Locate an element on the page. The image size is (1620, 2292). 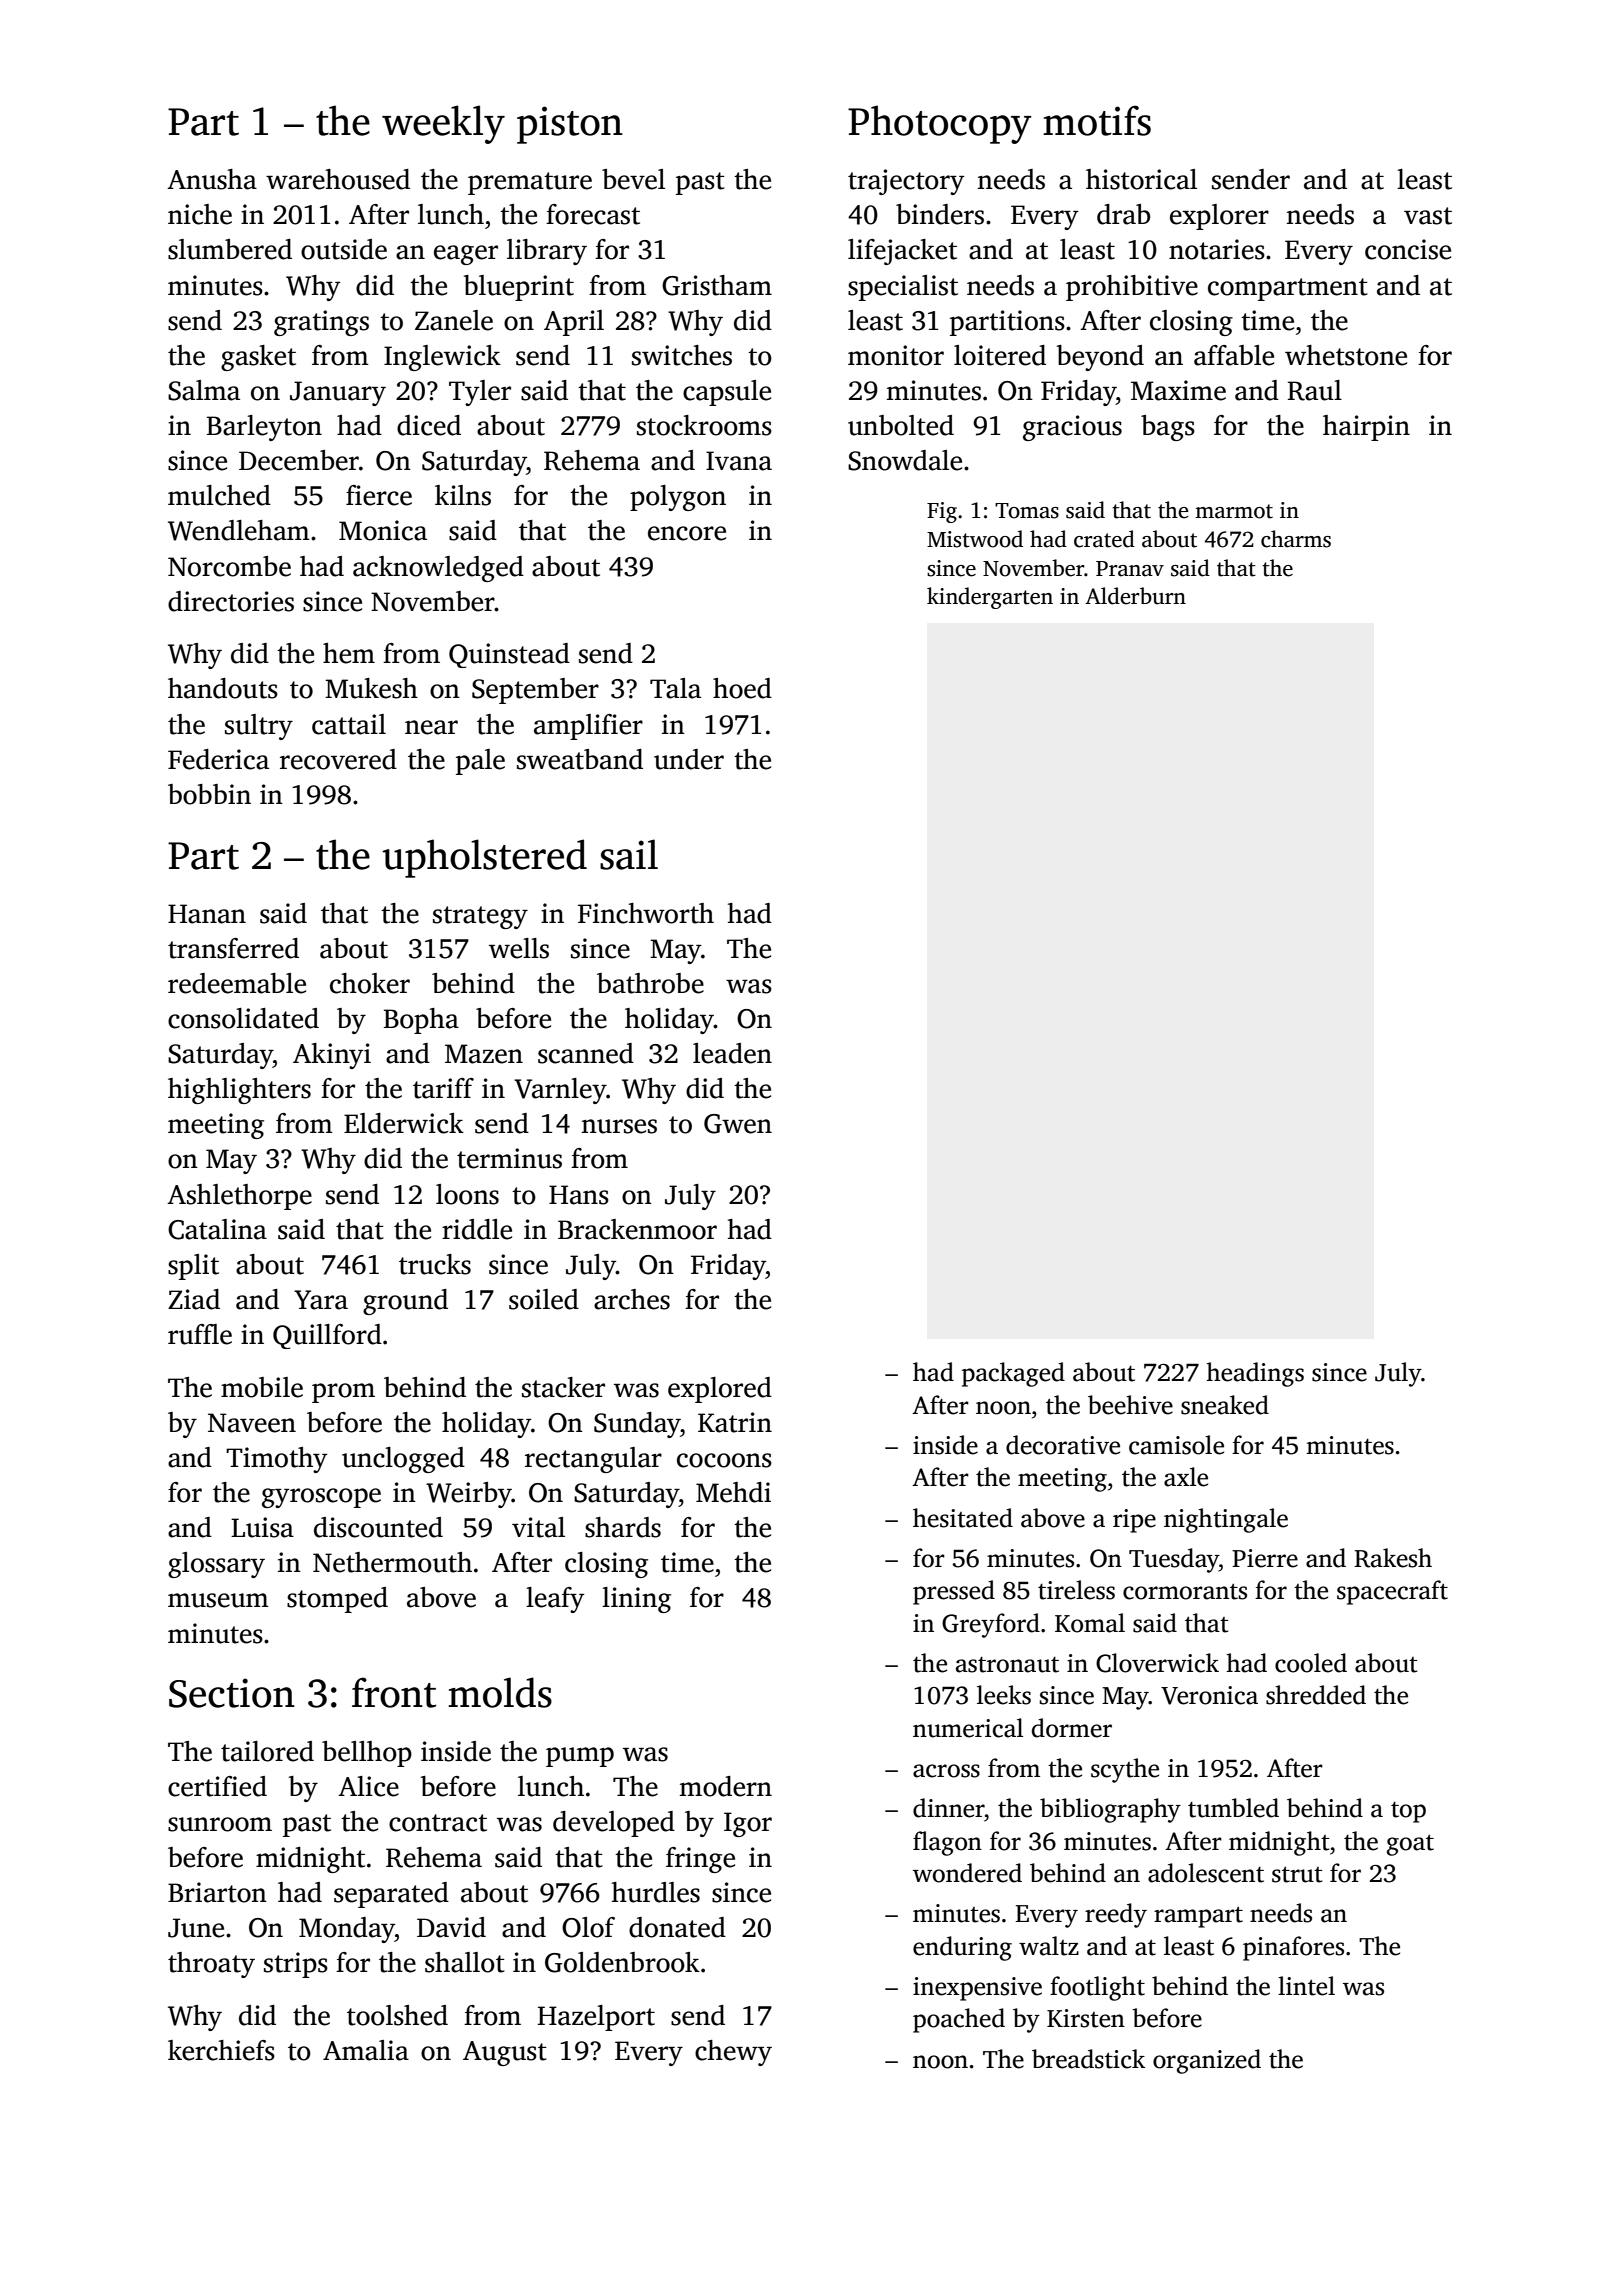
hoed is located at coordinates (742, 688).
